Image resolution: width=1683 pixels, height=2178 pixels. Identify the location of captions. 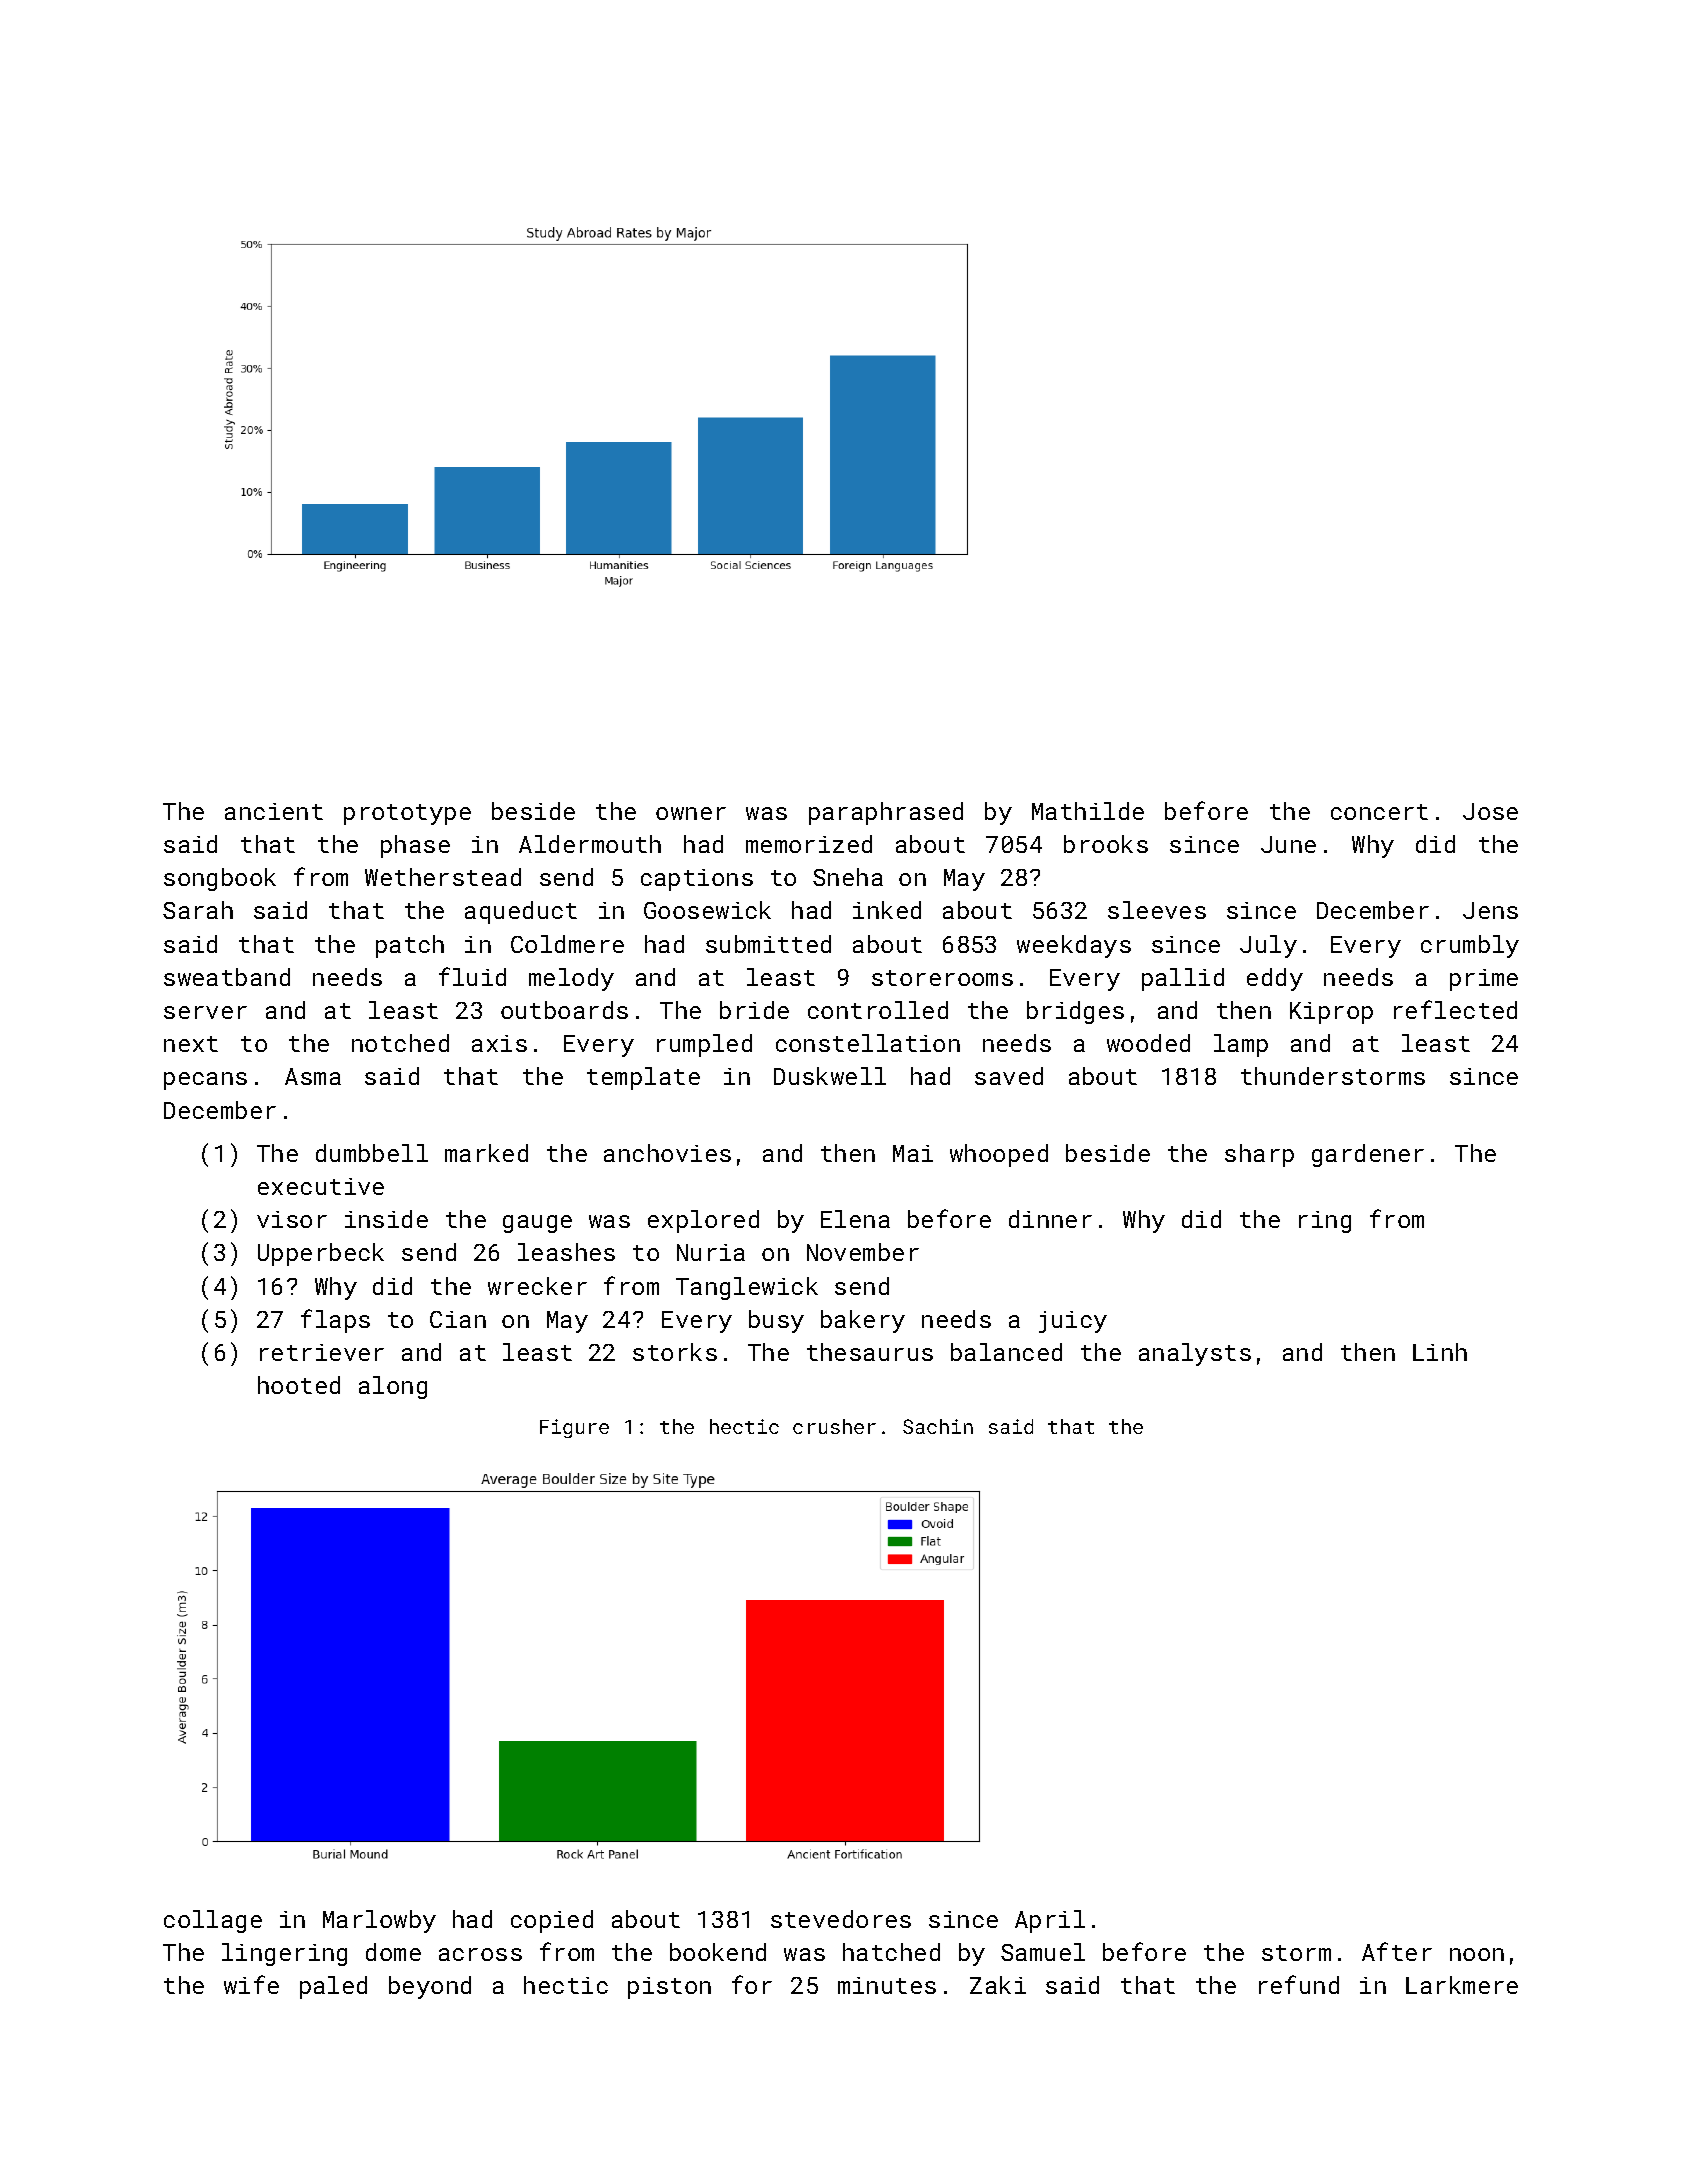
(697, 880).
